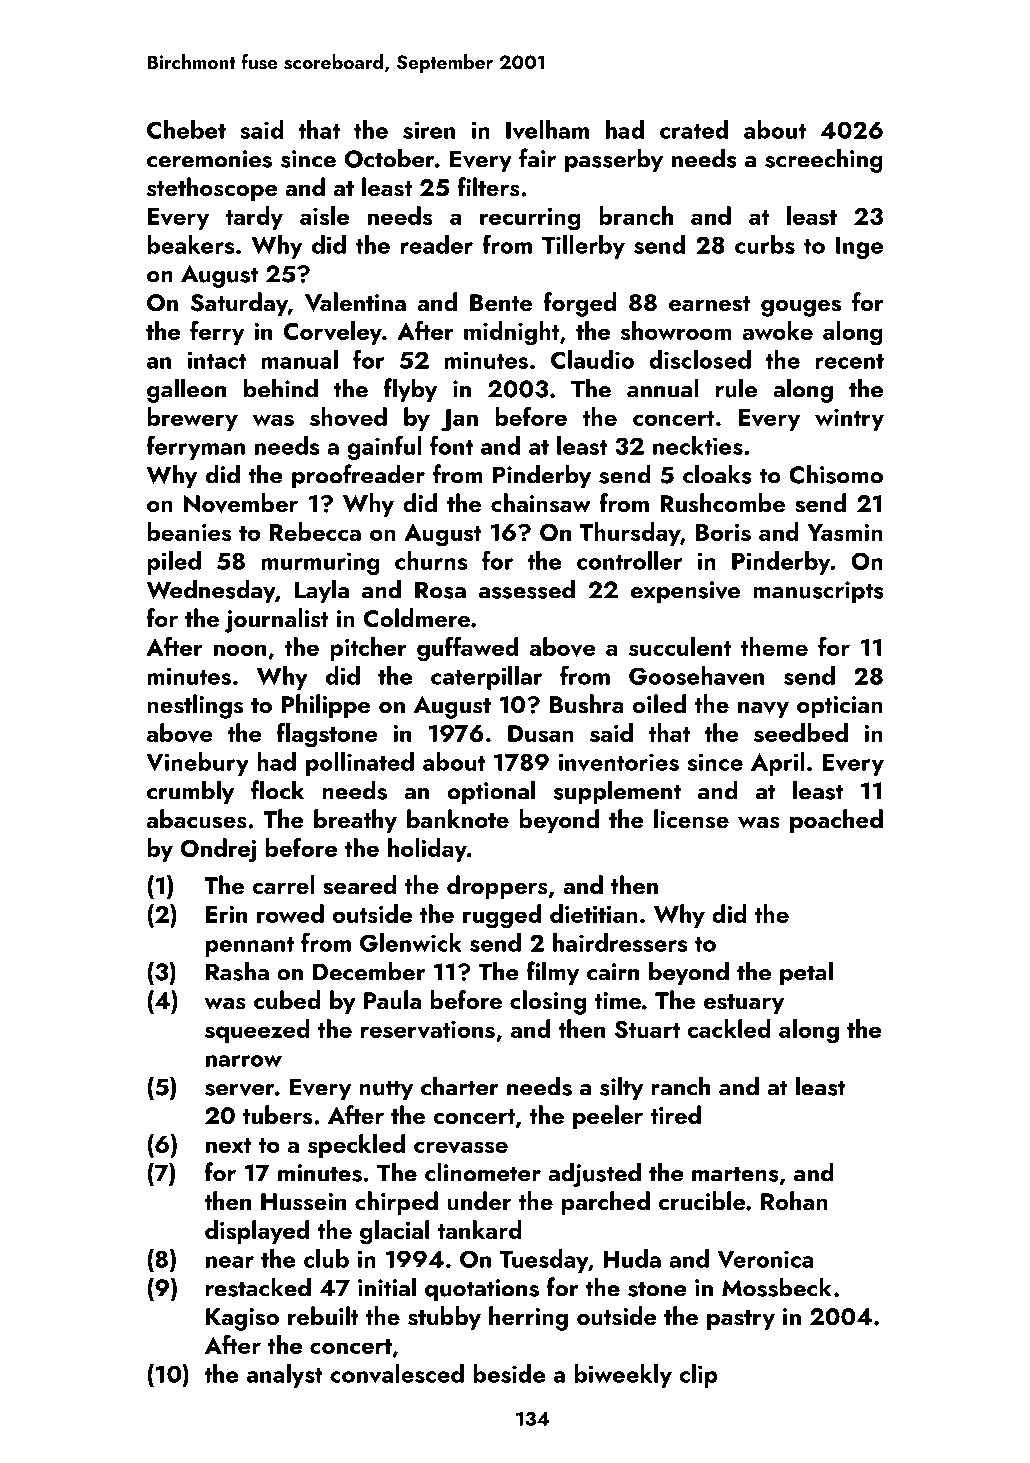 This screenshot has height=1463, width=1030. I want to click on dietitian, so click(594, 913).
